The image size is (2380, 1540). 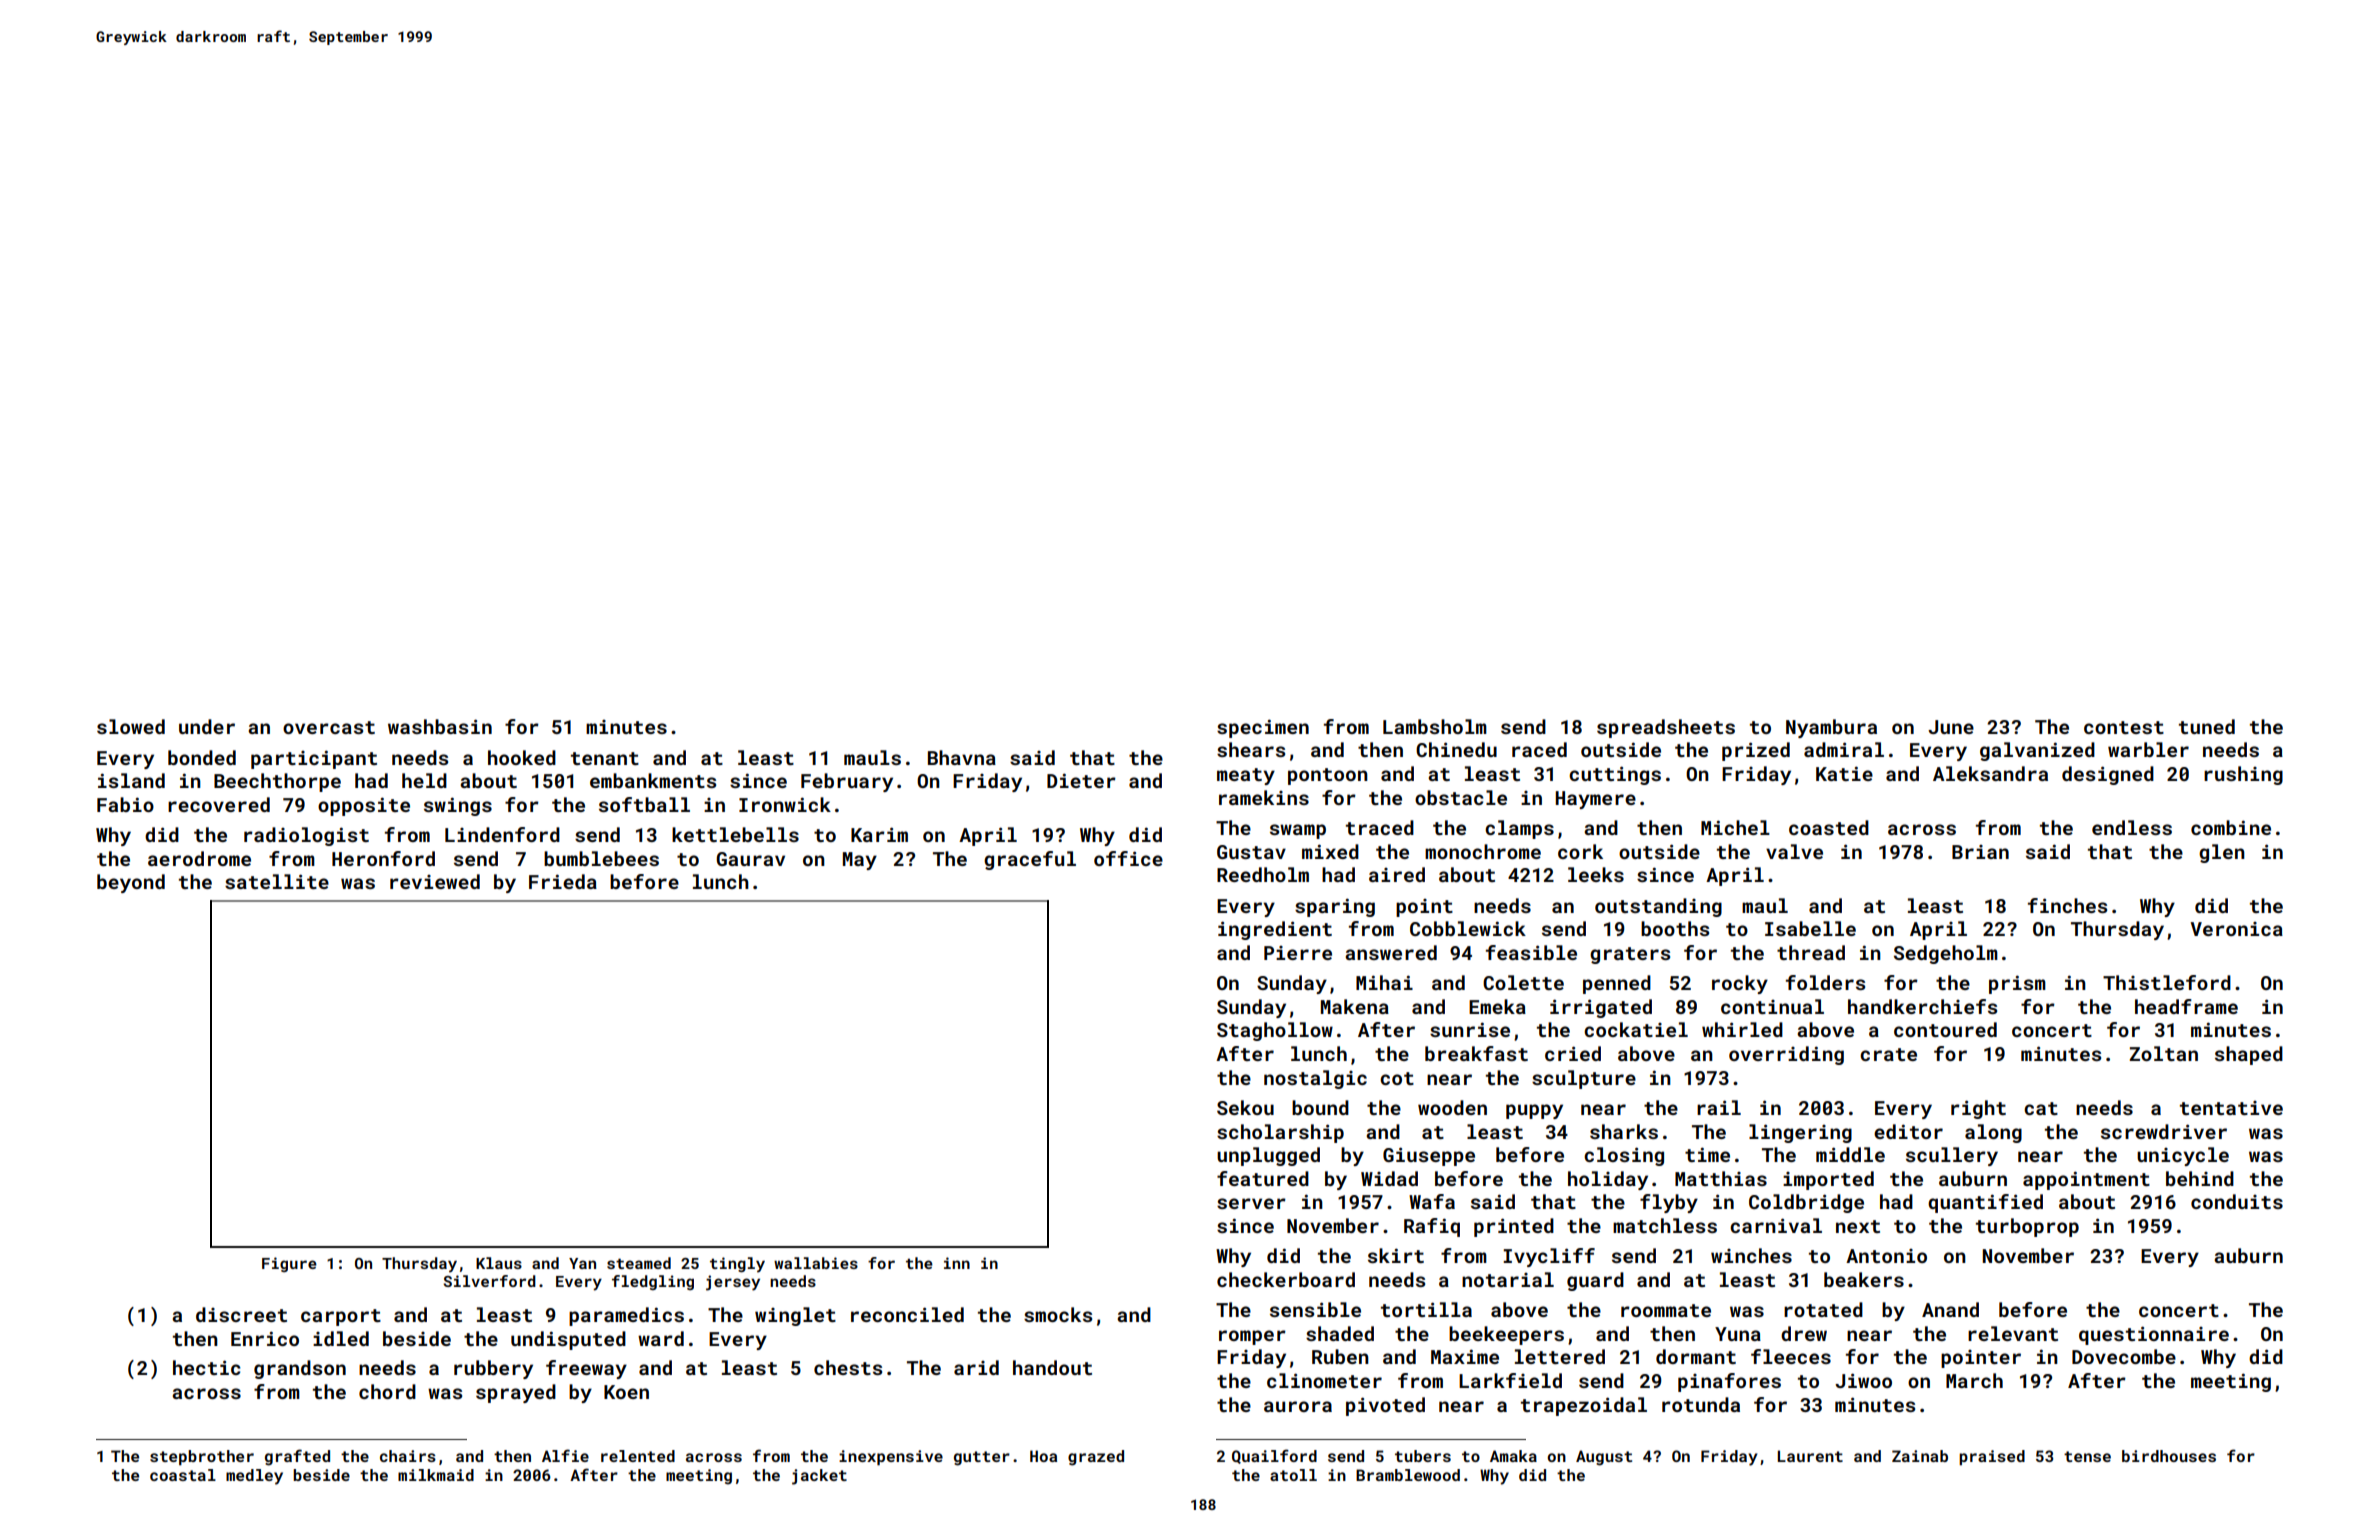 I want to click on behind, so click(x=2200, y=1178).
